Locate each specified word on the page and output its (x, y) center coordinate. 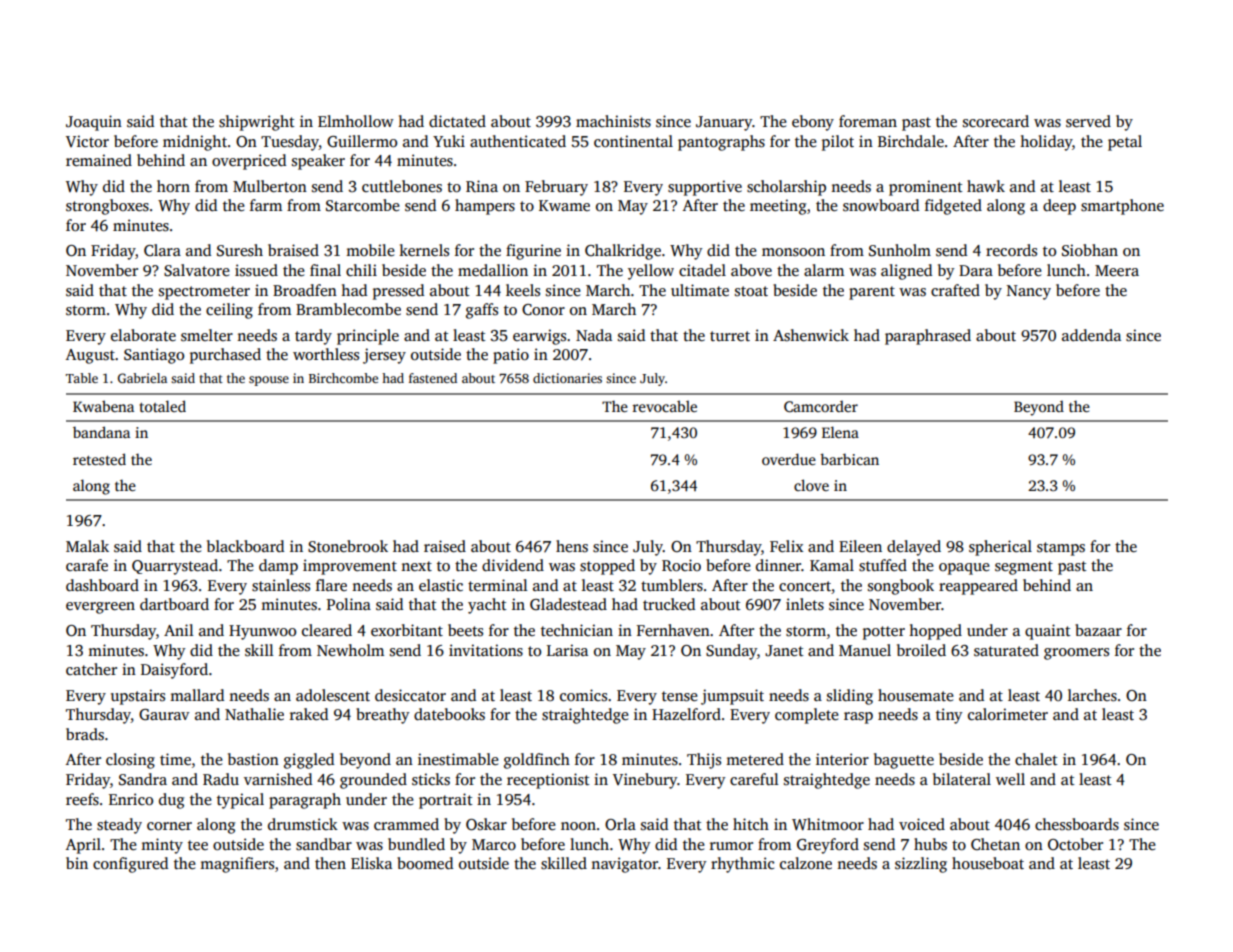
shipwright (257, 123)
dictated (457, 121)
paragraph (305, 801)
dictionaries (567, 378)
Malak (87, 546)
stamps (1061, 549)
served (1088, 121)
